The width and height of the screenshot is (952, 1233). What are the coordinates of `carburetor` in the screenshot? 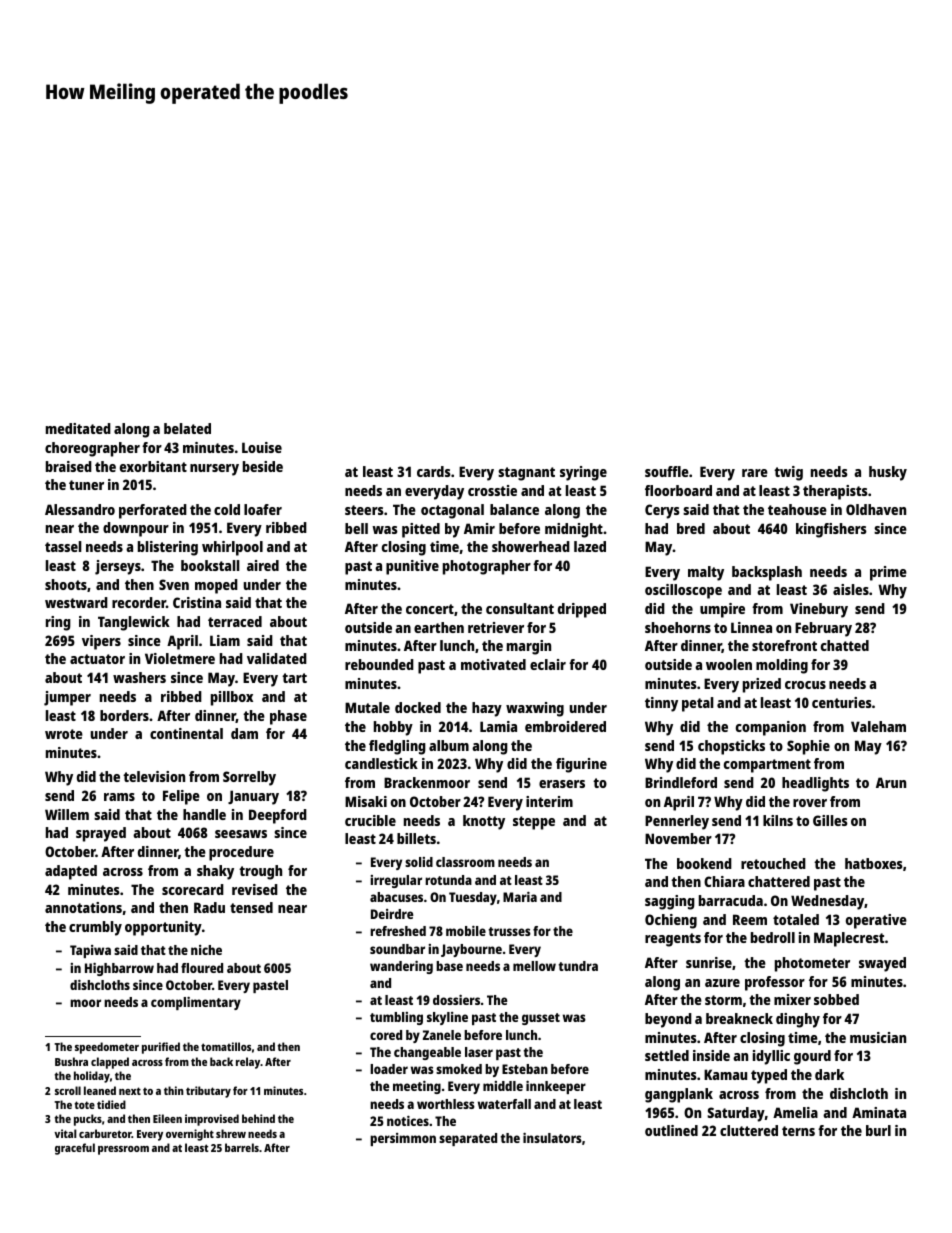 It's located at (105, 1133).
